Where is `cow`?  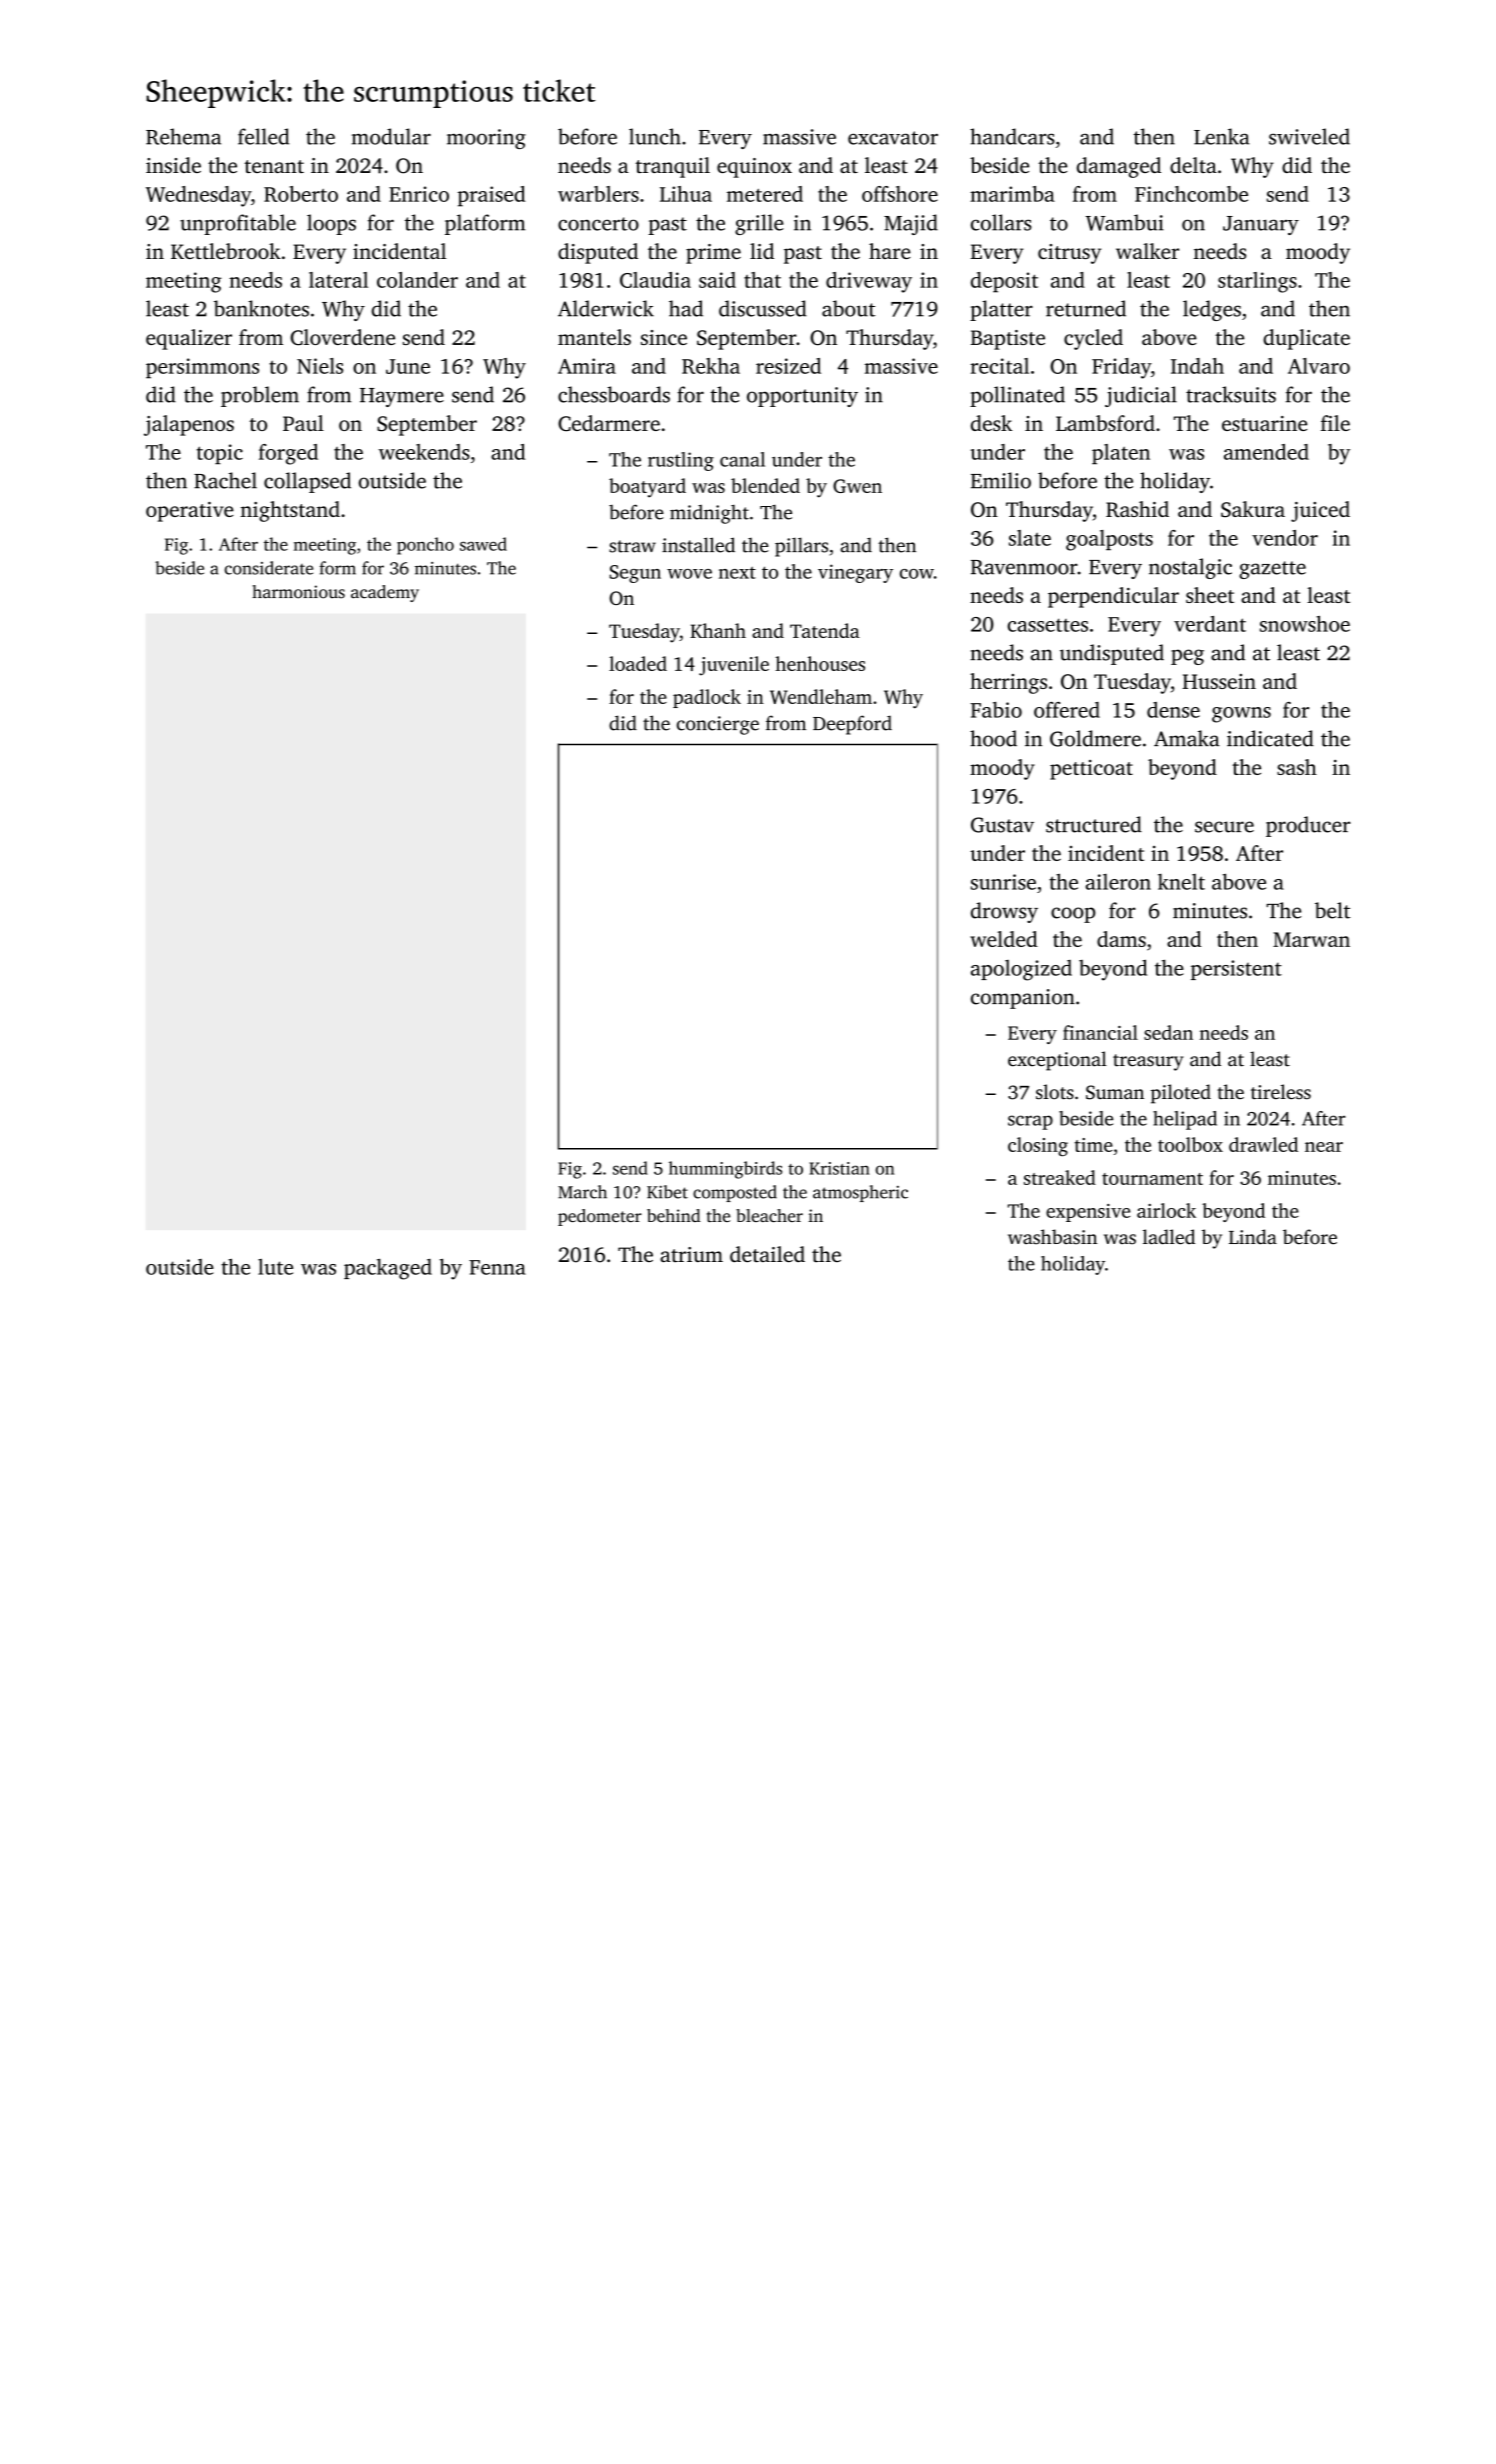 cow is located at coordinates (917, 574).
